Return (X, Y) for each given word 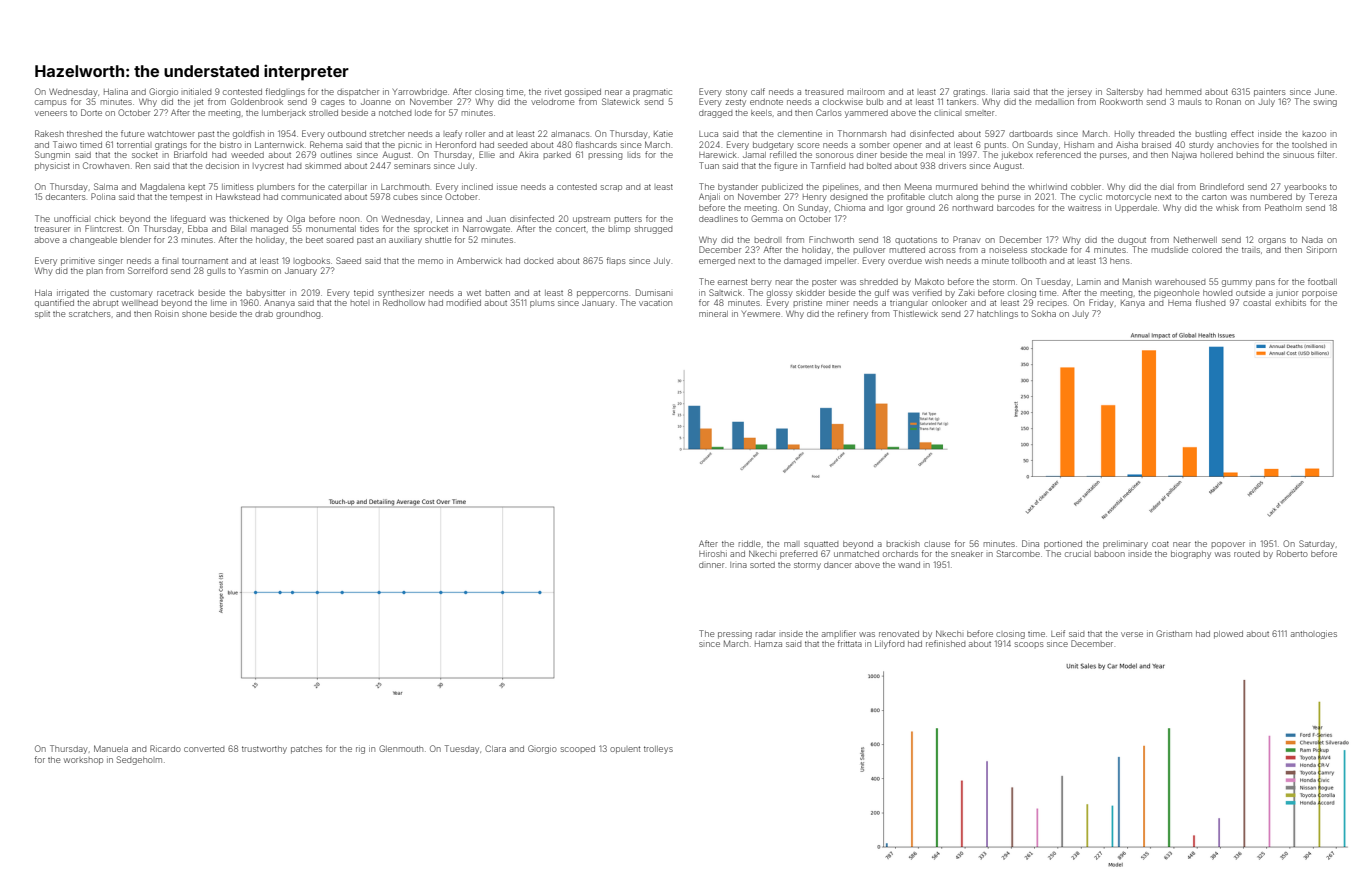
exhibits (1290, 303)
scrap (611, 188)
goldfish (248, 134)
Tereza (1323, 196)
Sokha (1044, 313)
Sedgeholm (139, 760)
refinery (853, 314)
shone (194, 314)
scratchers (90, 314)
